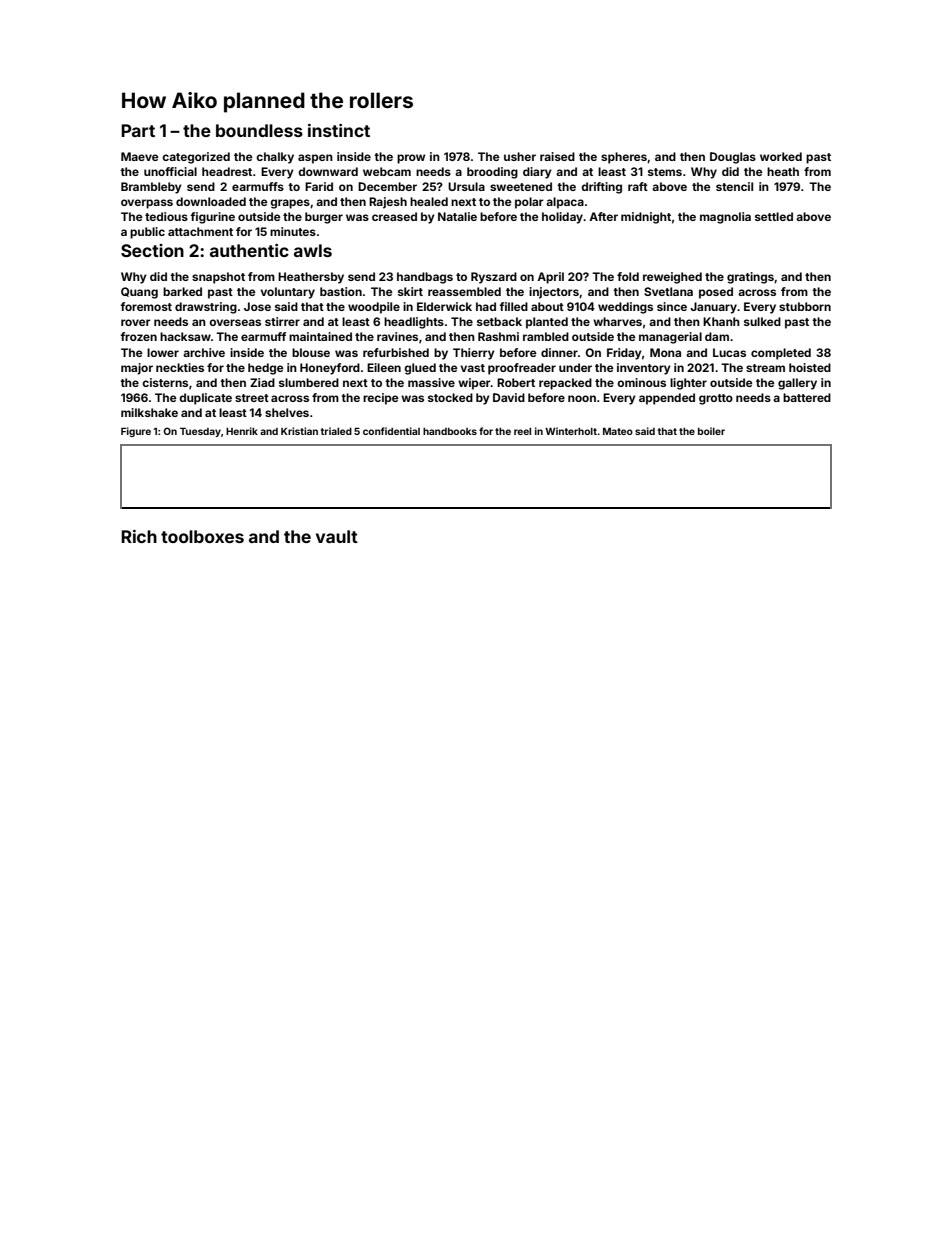  What do you see at coordinates (466, 186) in the screenshot?
I see `Ursula` at bounding box center [466, 186].
